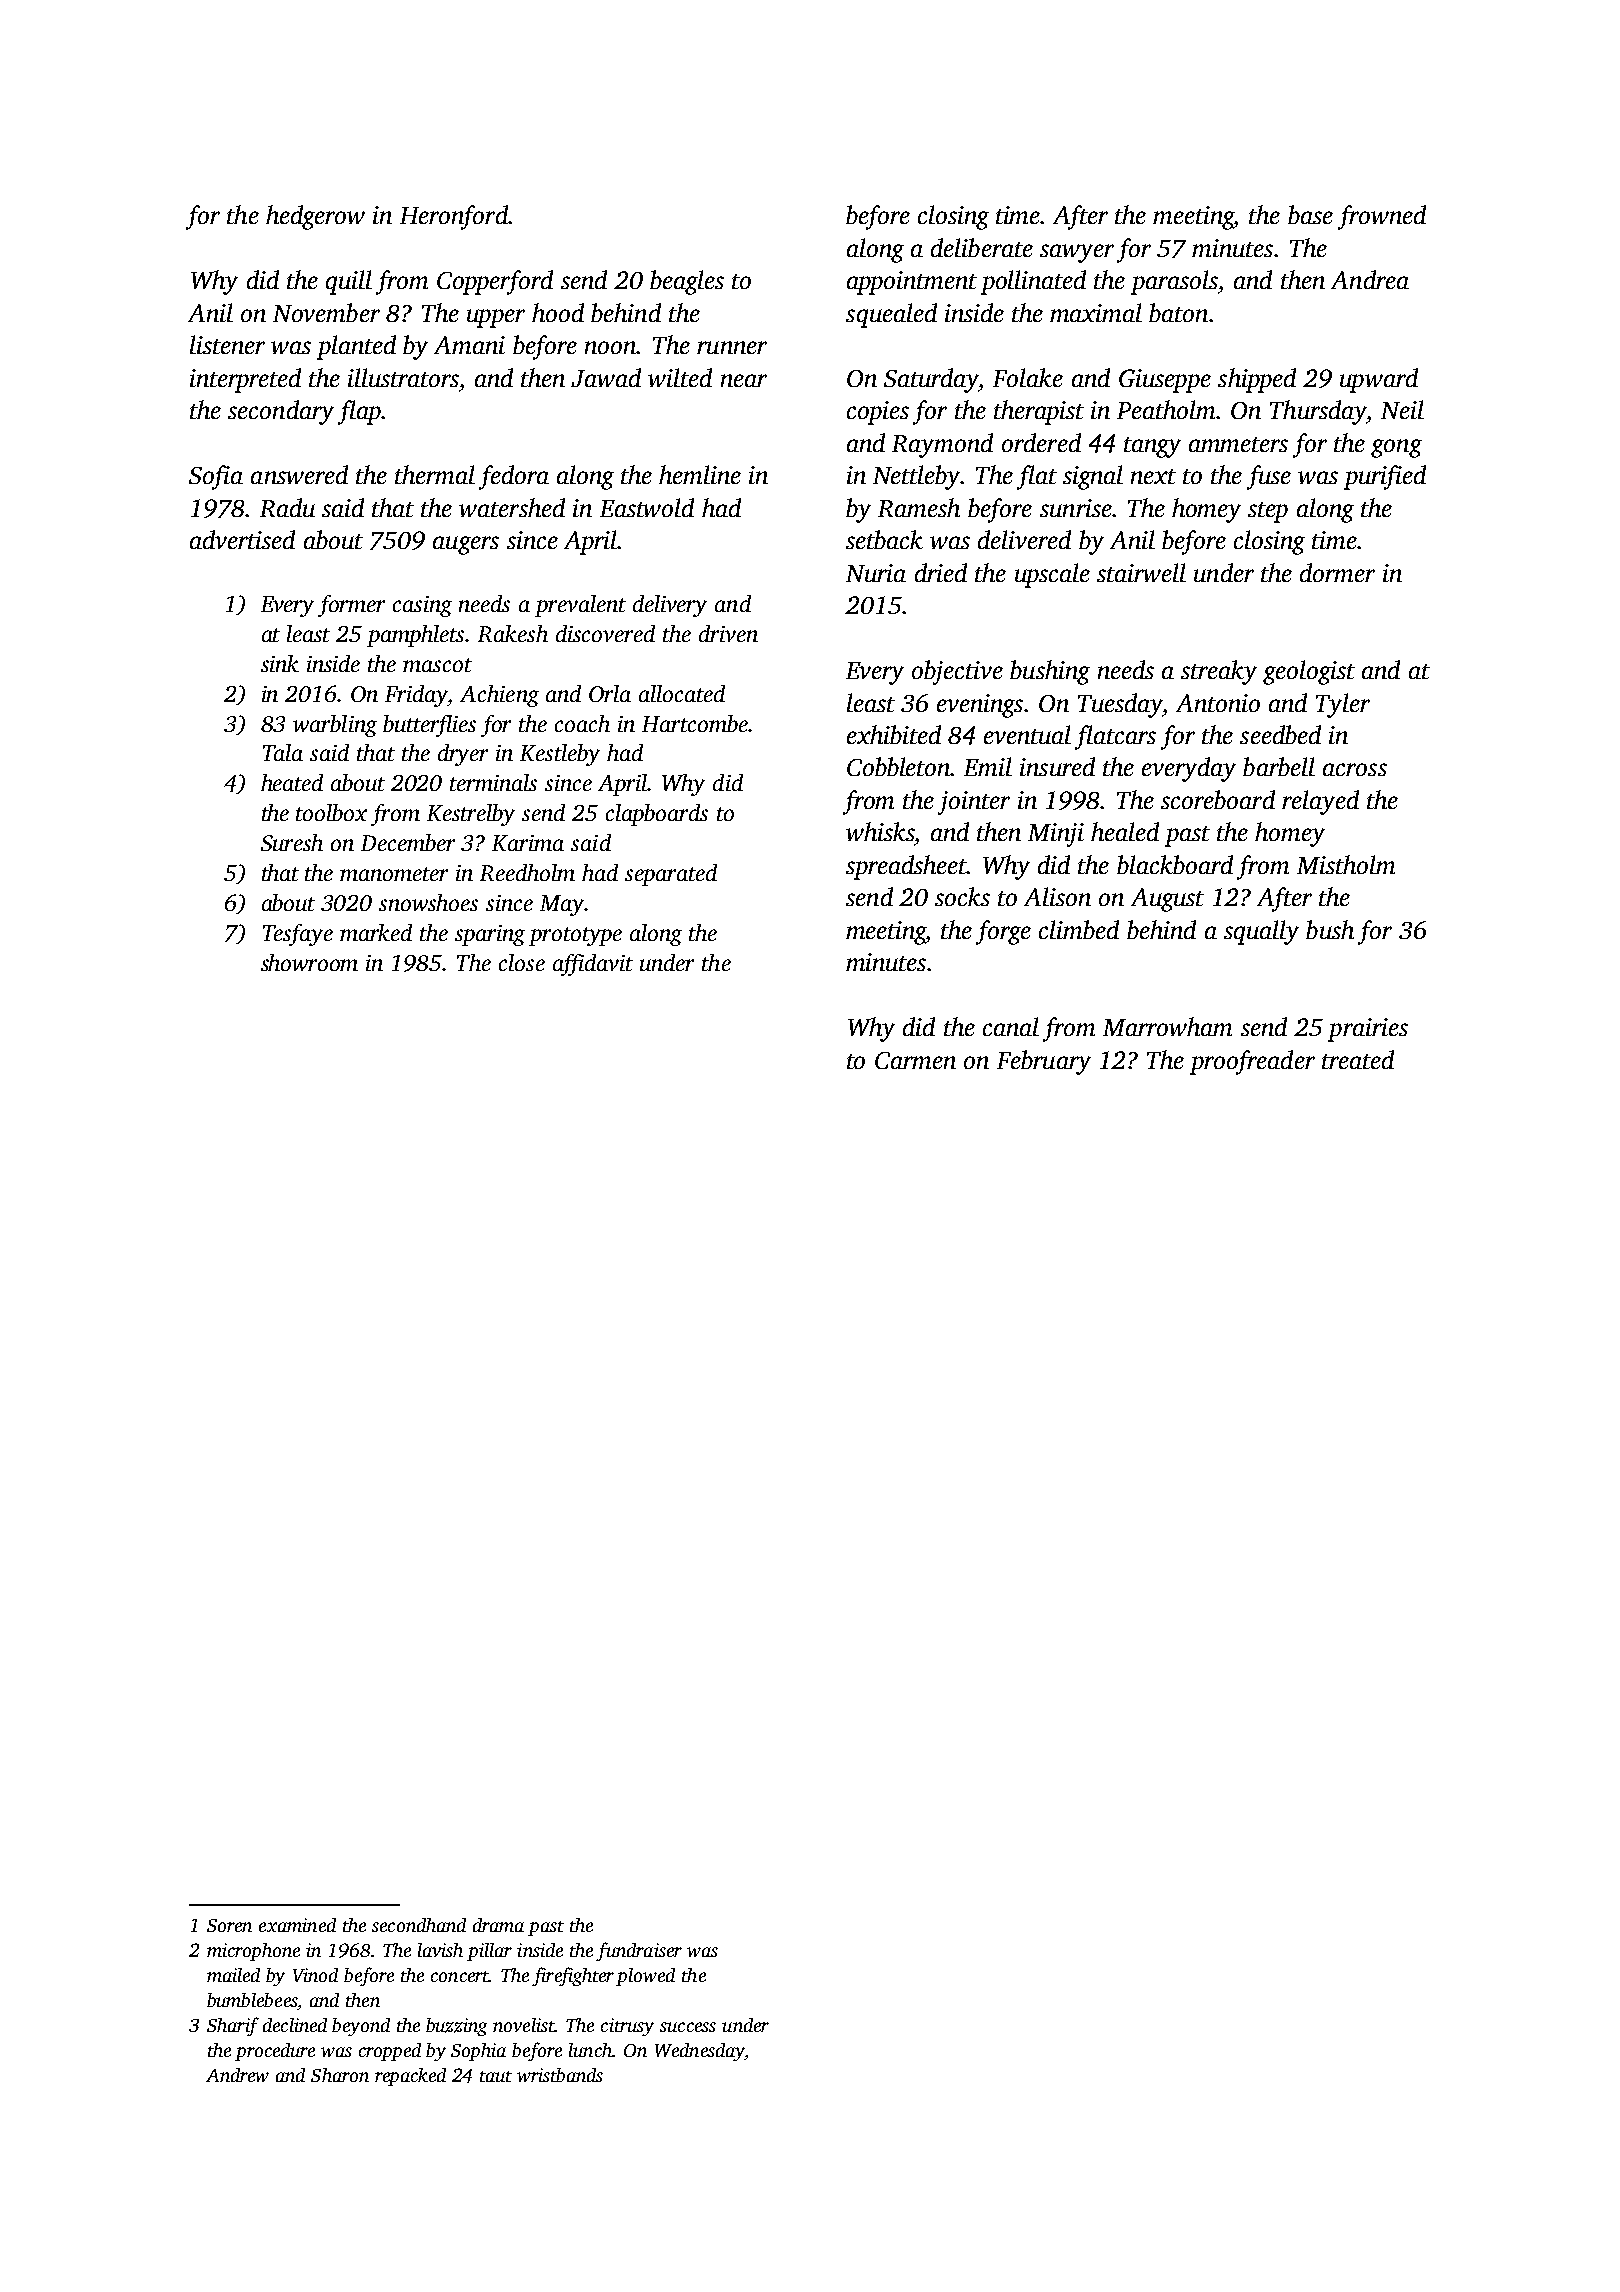 The height and width of the screenshot is (2292, 1620). Describe the element at coordinates (744, 380) in the screenshot. I see `near` at that location.
